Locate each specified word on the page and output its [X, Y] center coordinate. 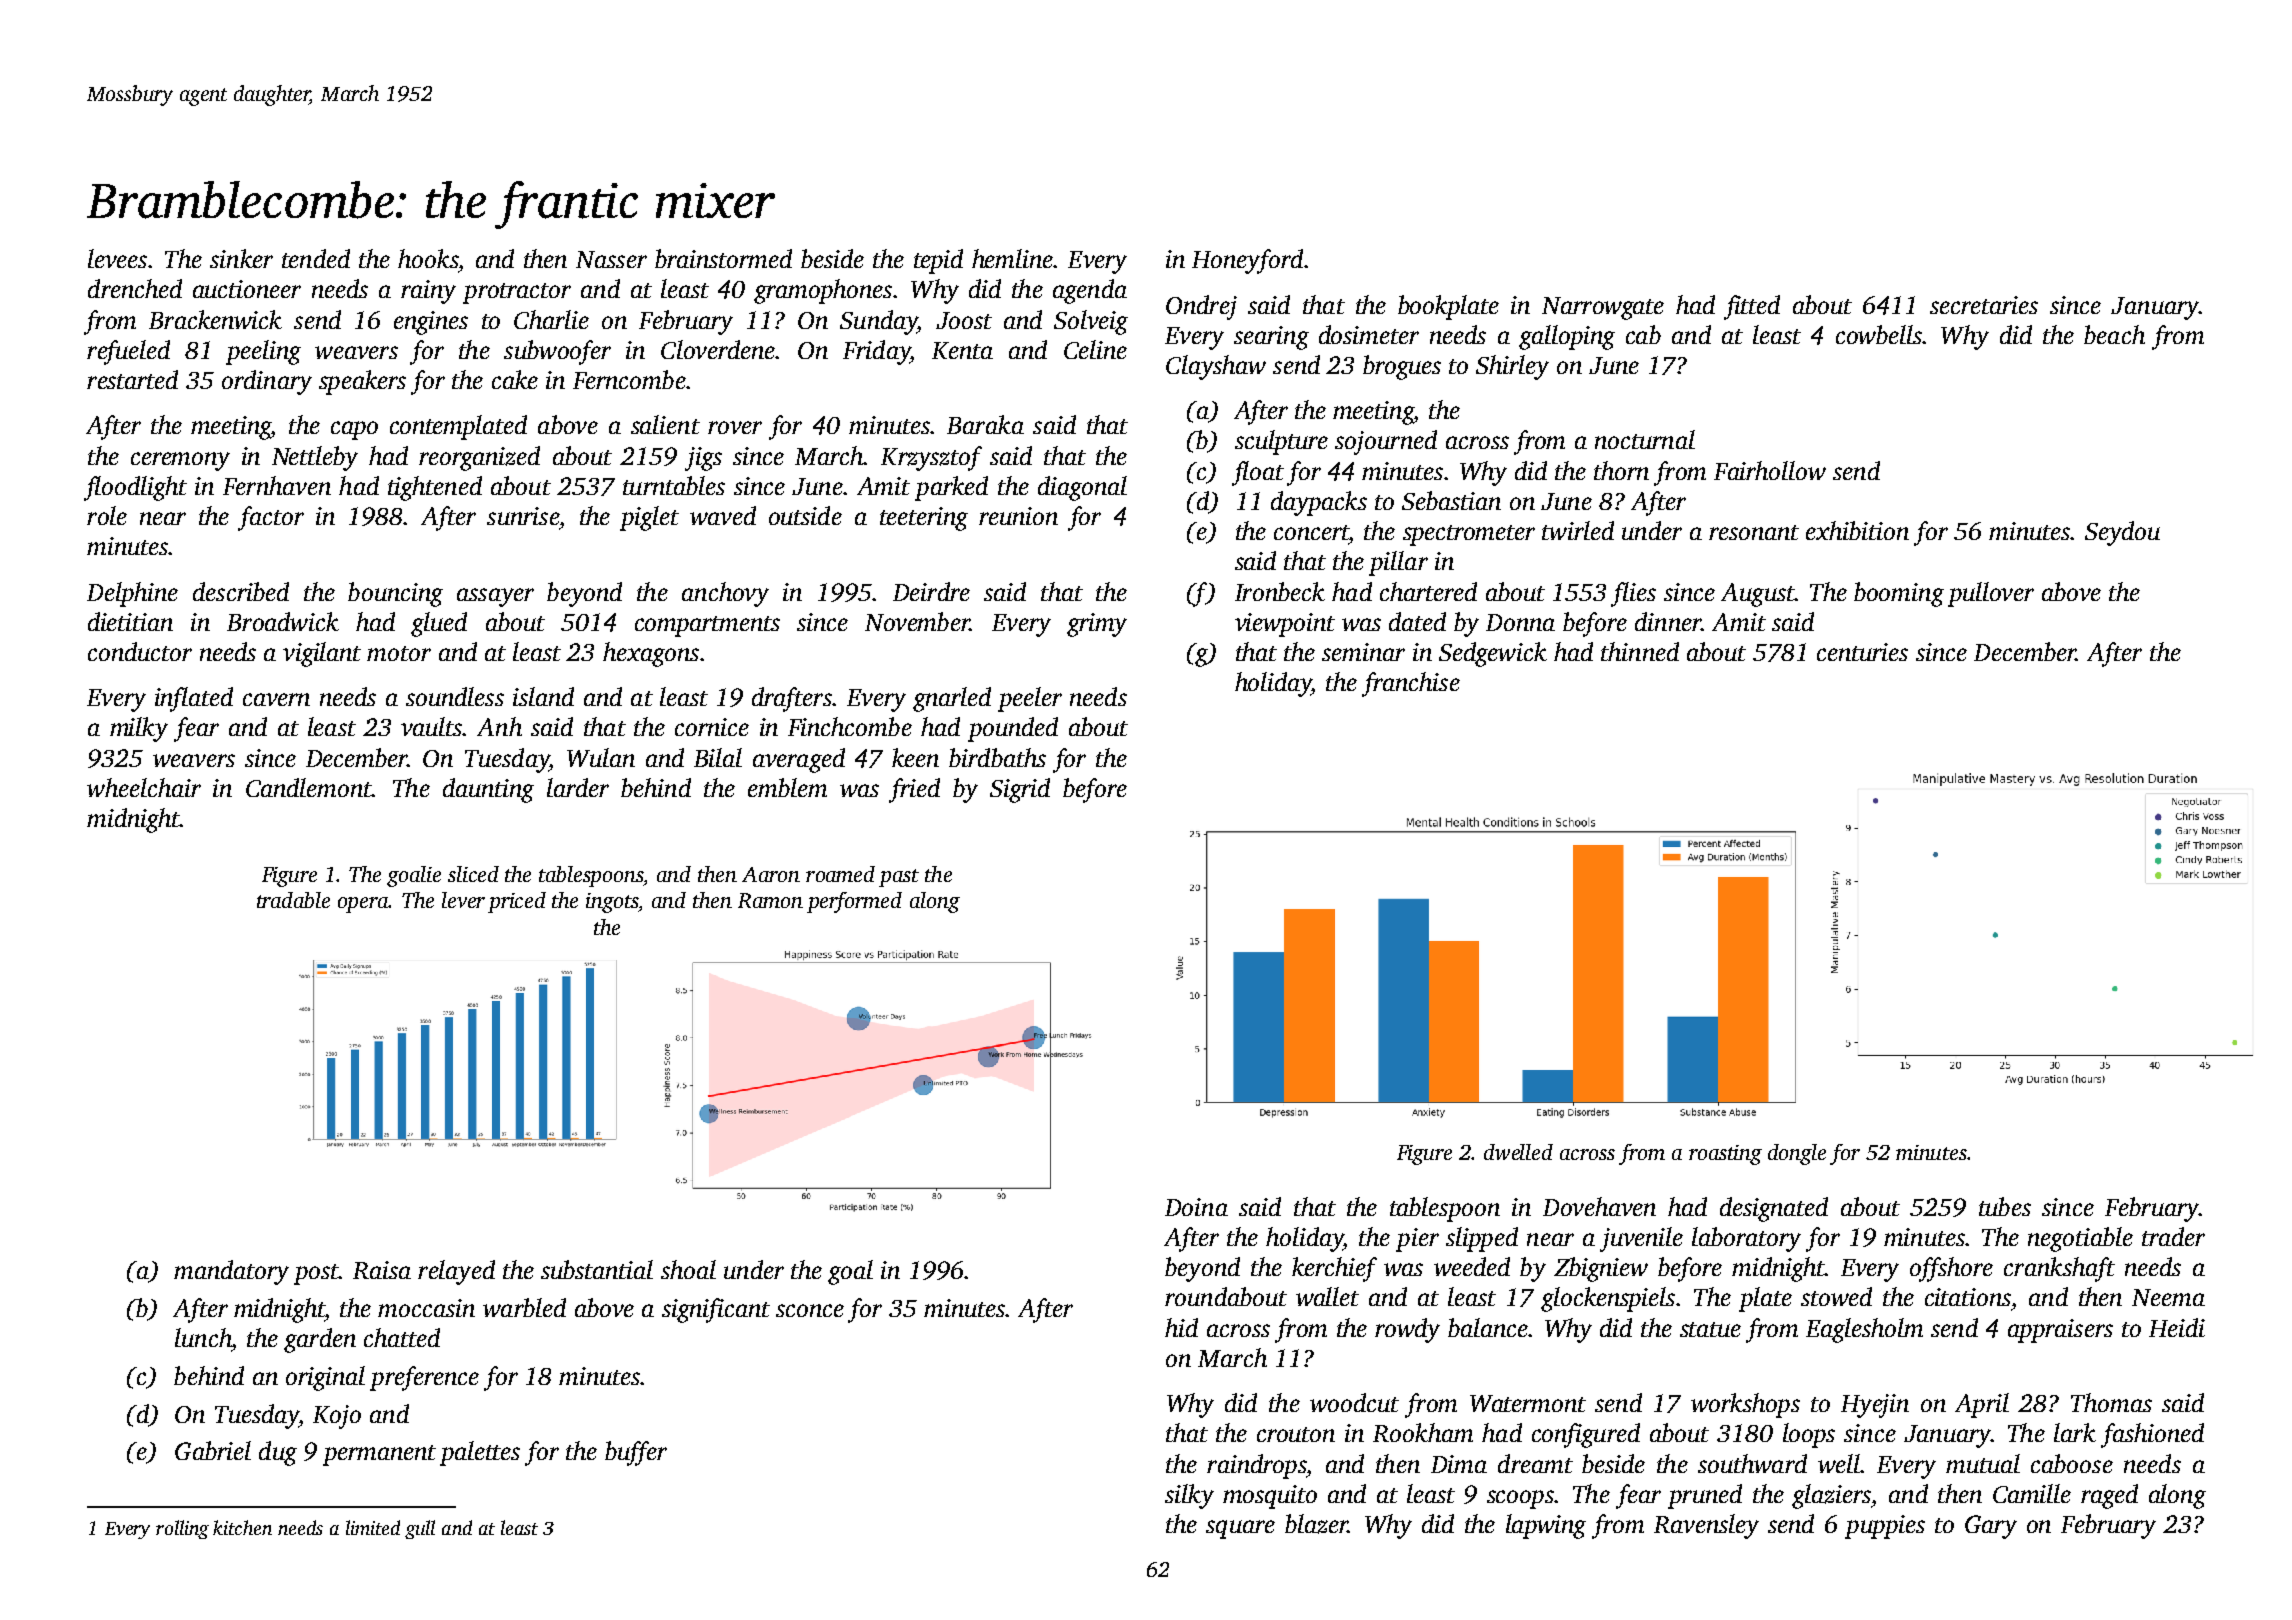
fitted [1752, 307]
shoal [688, 1269]
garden [320, 1340]
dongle [1797, 1154]
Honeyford [1247, 261]
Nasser [611, 259]
